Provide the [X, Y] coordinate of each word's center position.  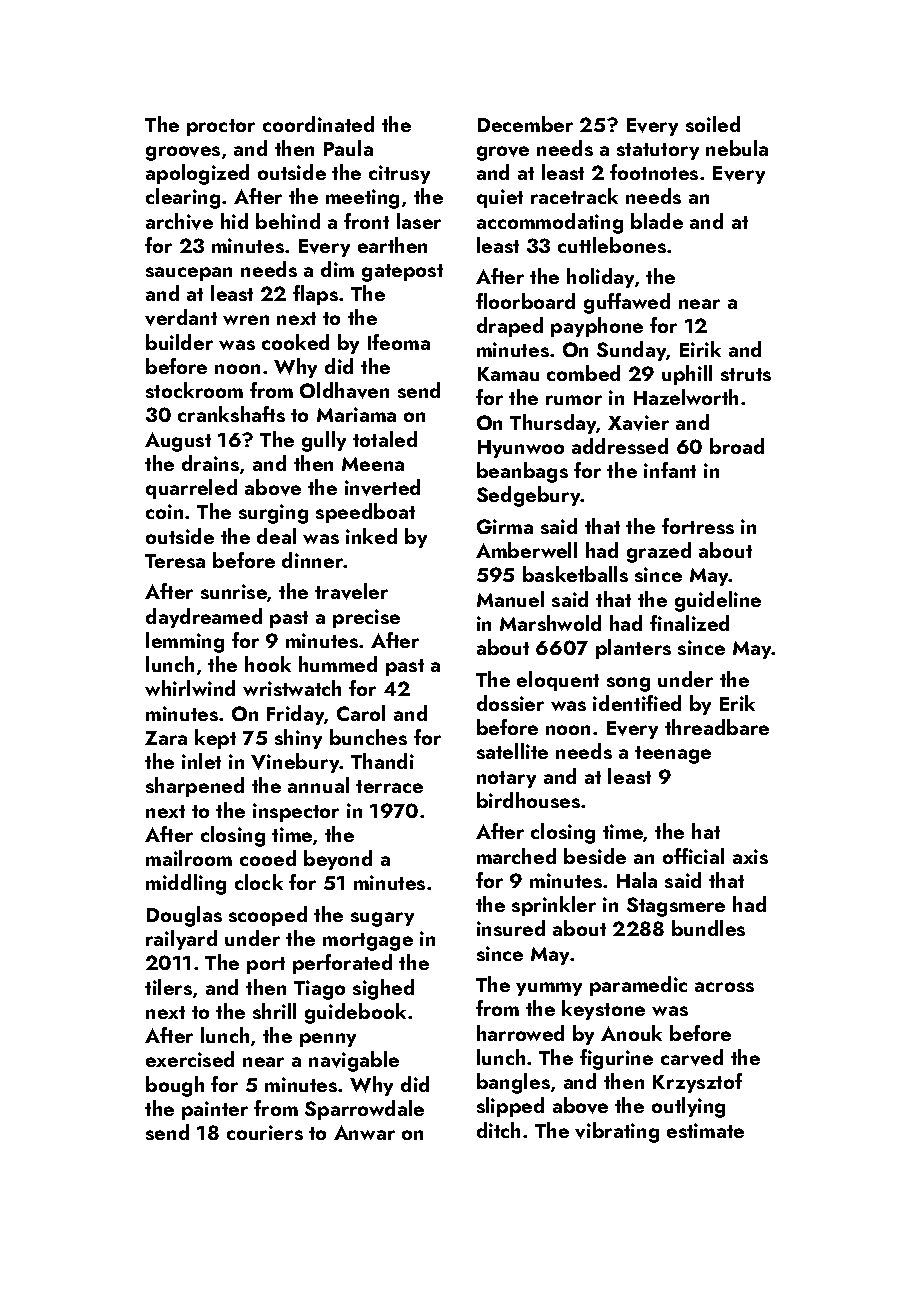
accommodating [550, 223]
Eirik [700, 349]
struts [746, 374]
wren [246, 320]
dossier [510, 703]
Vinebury [295, 763]
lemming [185, 642]
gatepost [402, 273]
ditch [498, 1130]
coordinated [318, 124]
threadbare [717, 727]
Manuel [510, 599]
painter [215, 1110]
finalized [689, 623]
